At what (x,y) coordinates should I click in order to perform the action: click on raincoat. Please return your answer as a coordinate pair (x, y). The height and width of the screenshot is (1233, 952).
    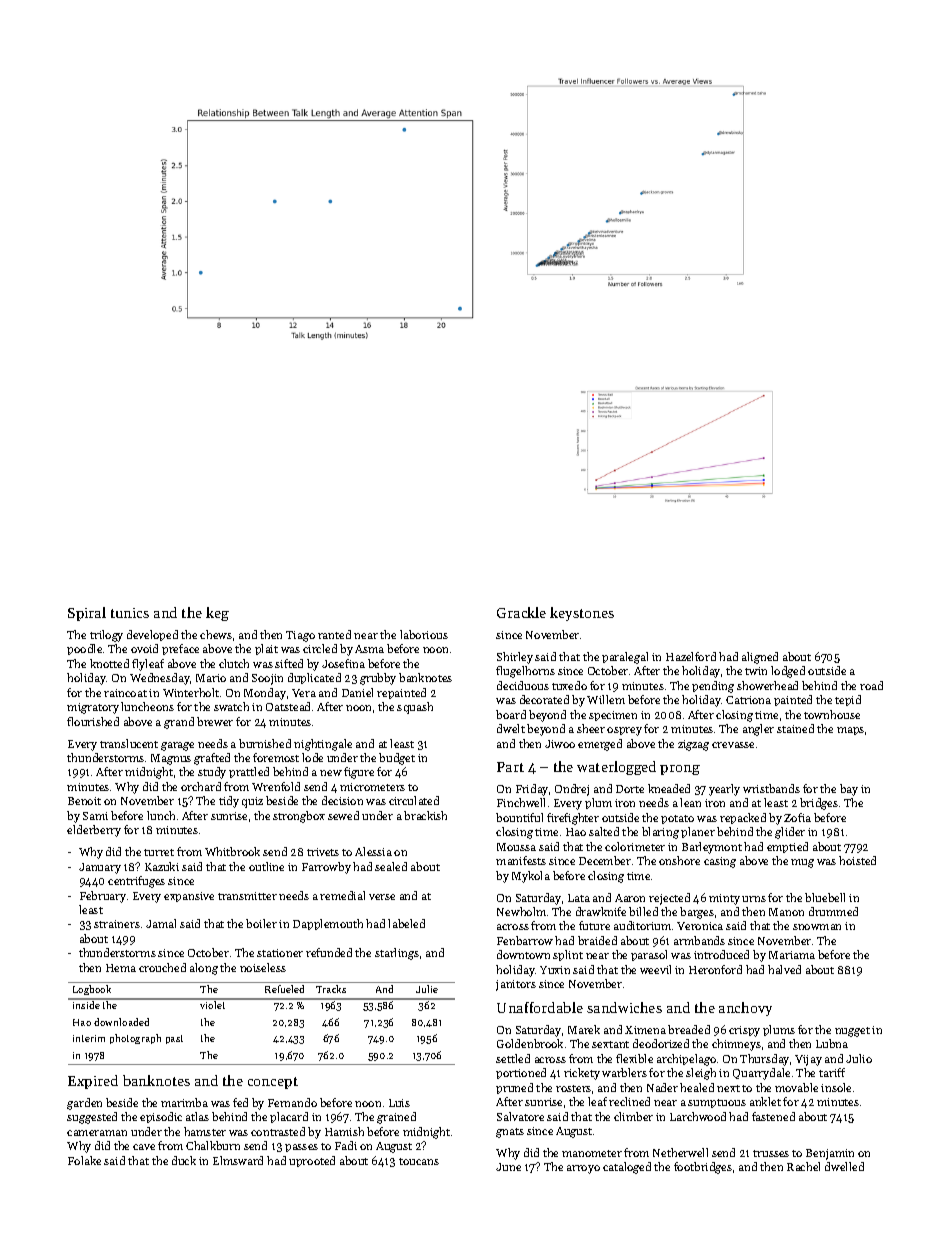
    Looking at the image, I should click on (125, 693).
